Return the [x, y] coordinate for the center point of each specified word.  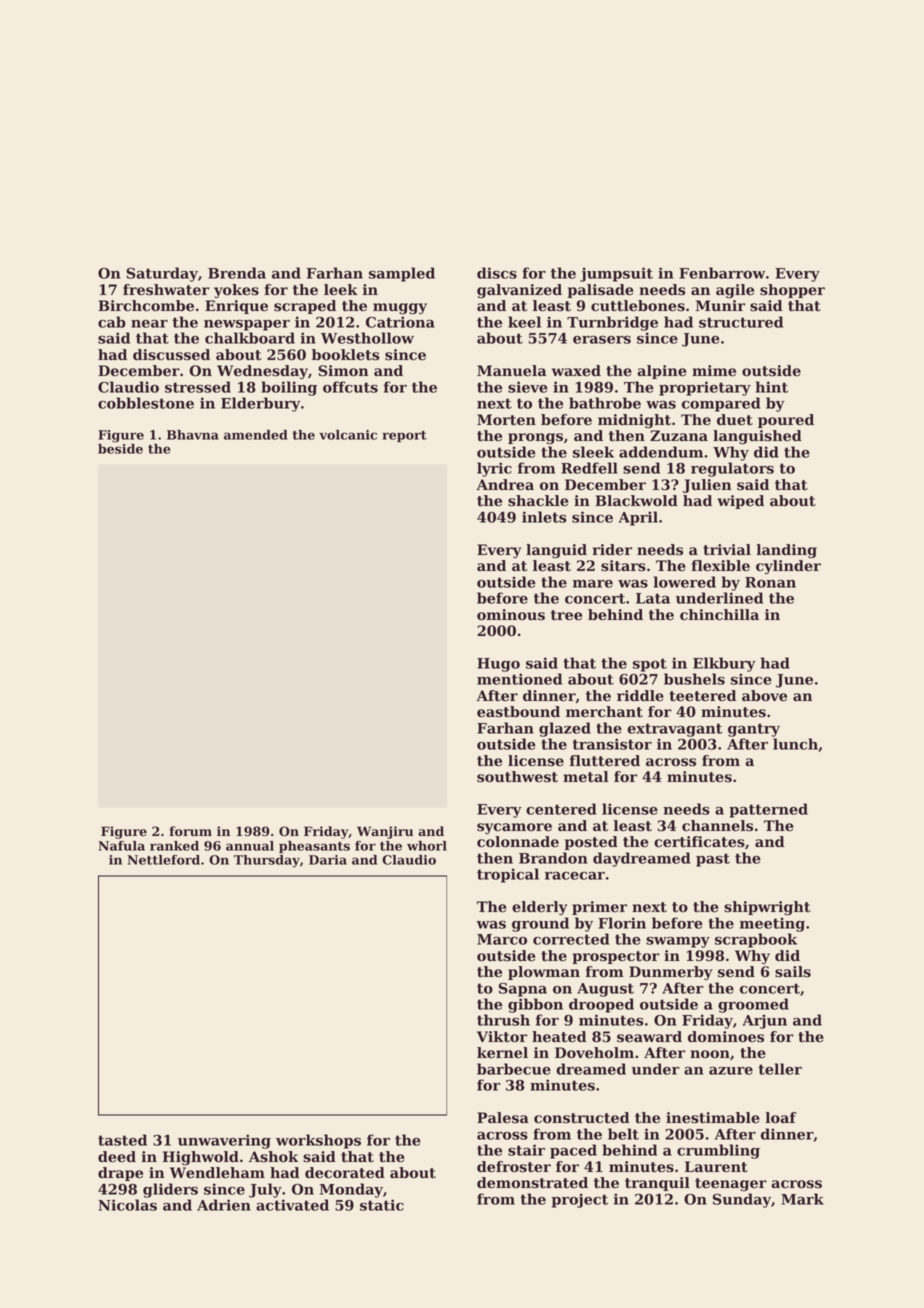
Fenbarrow [722, 273]
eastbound [518, 712]
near [149, 324]
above [764, 696]
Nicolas [127, 1205]
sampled [402, 274]
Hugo [498, 665]
